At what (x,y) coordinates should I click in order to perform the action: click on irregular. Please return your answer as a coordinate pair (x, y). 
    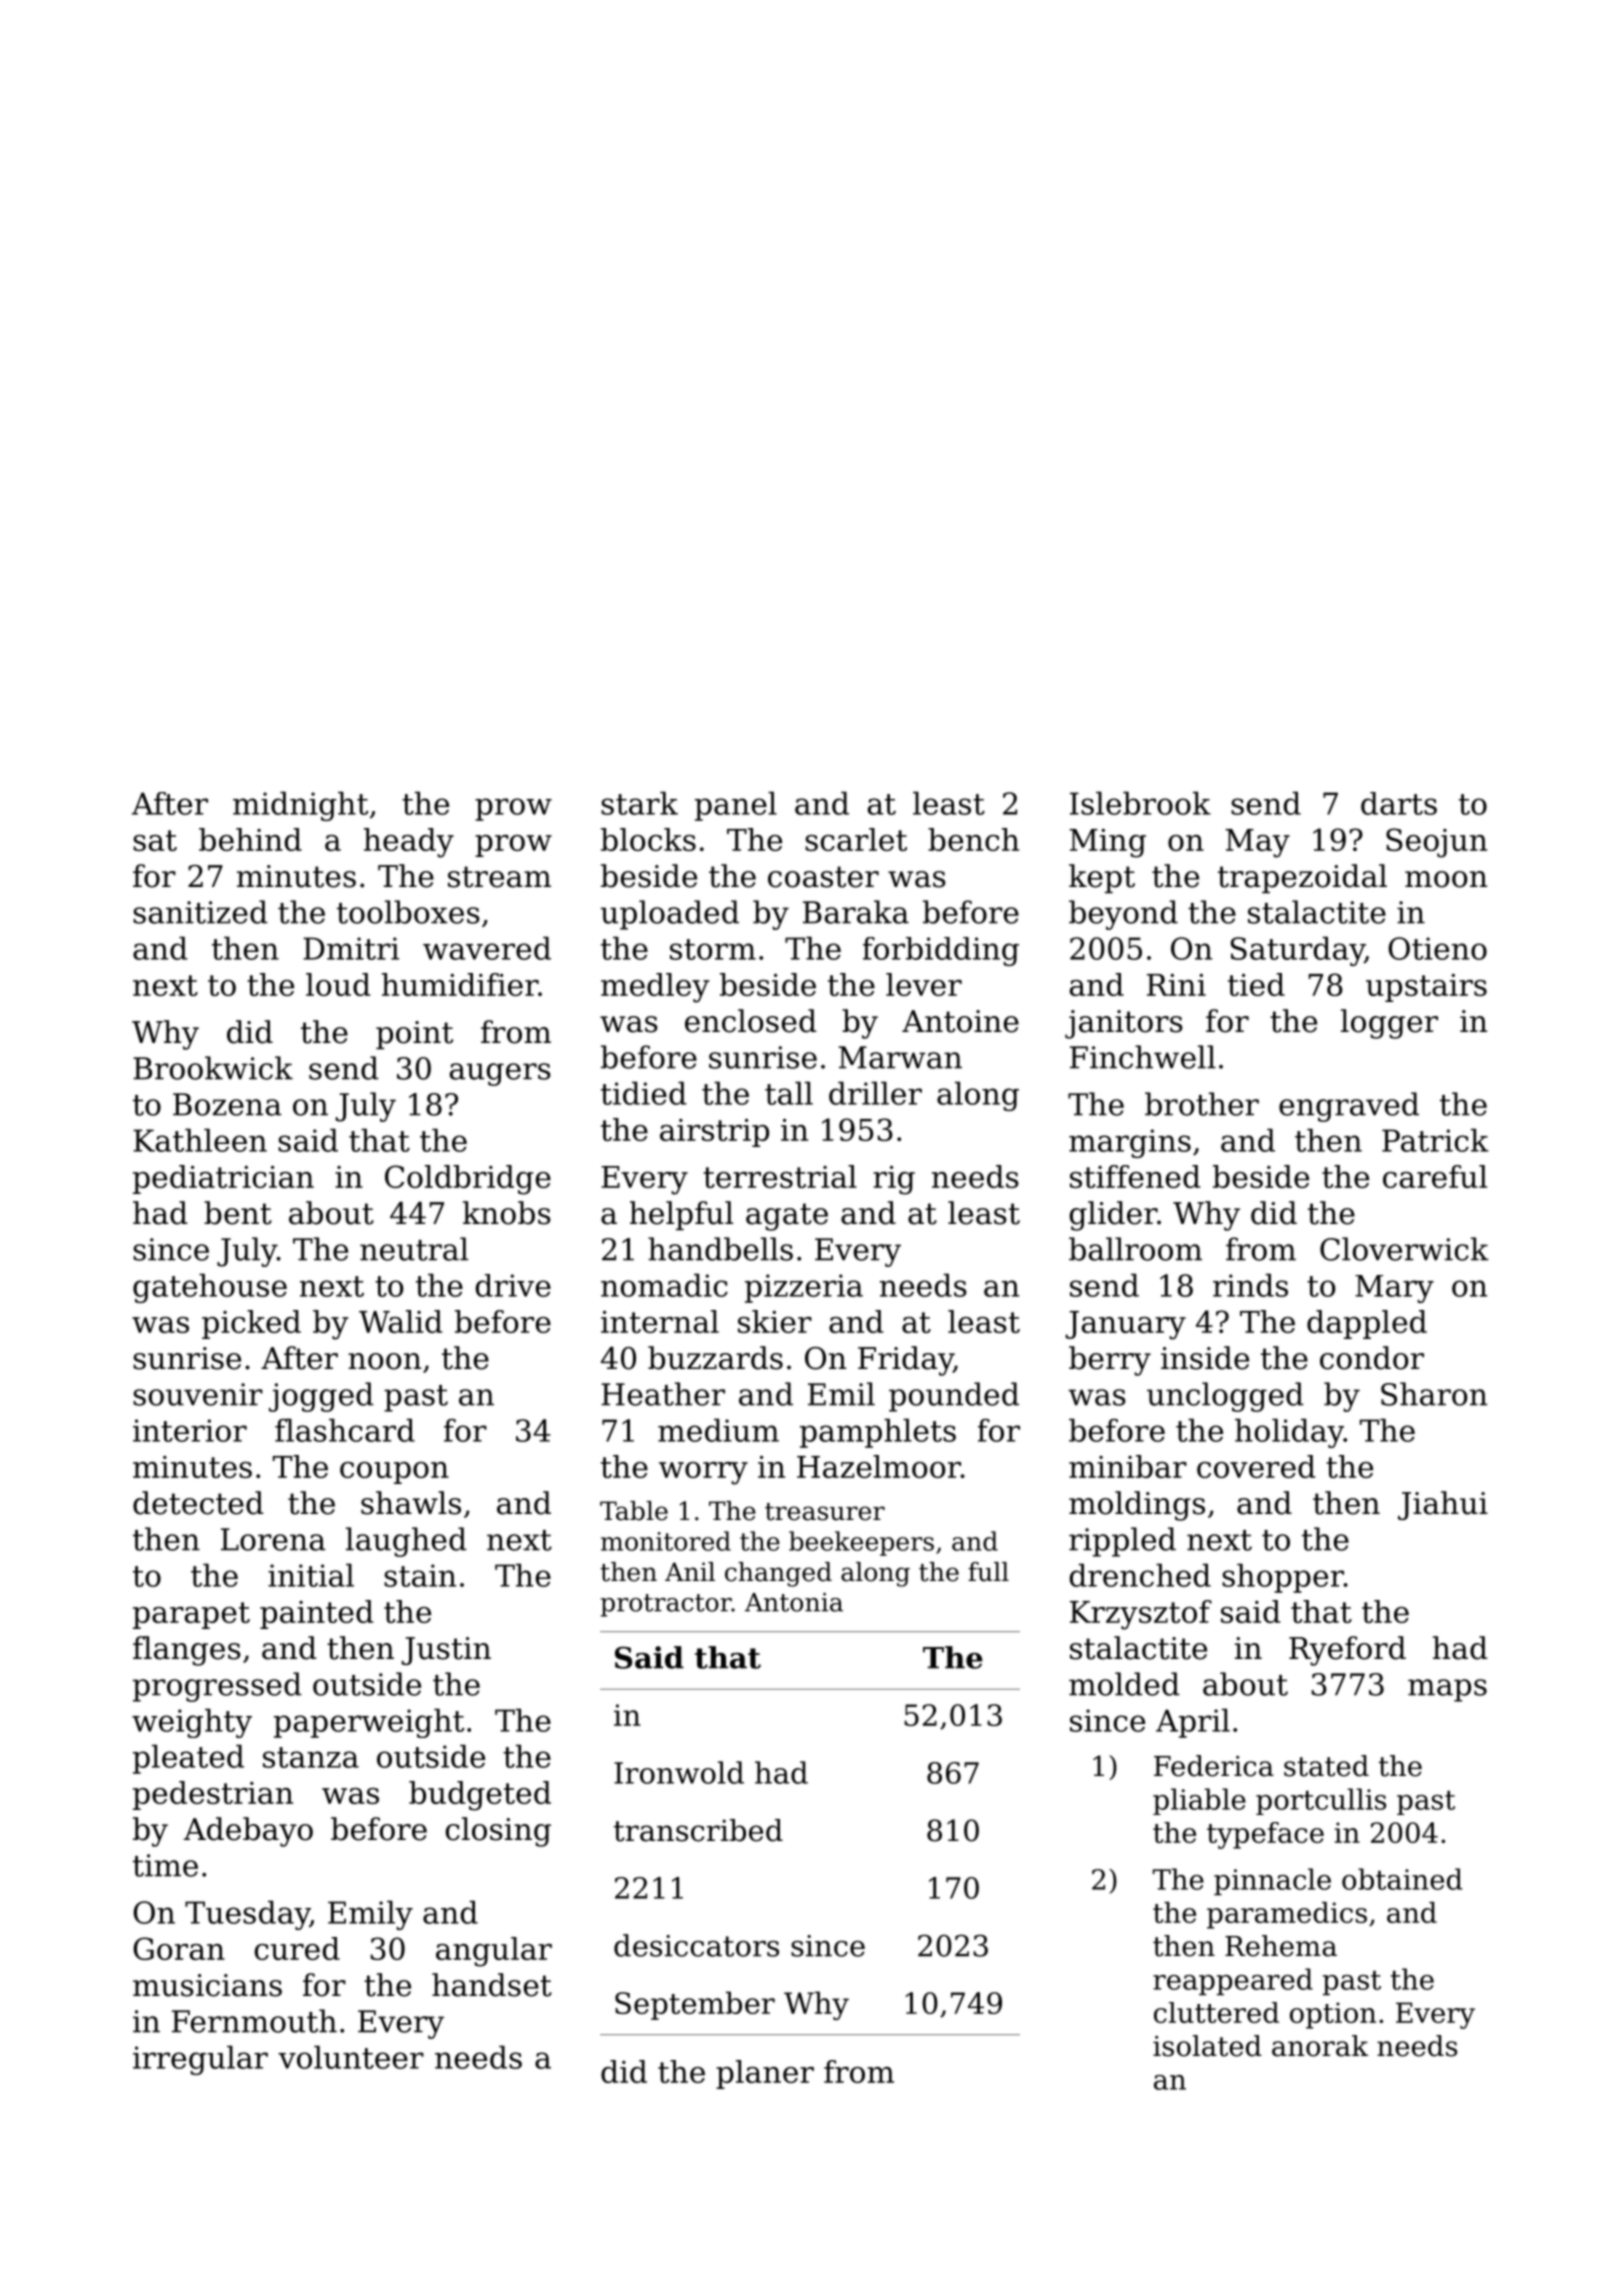
    Looking at the image, I should click on (200, 2060).
